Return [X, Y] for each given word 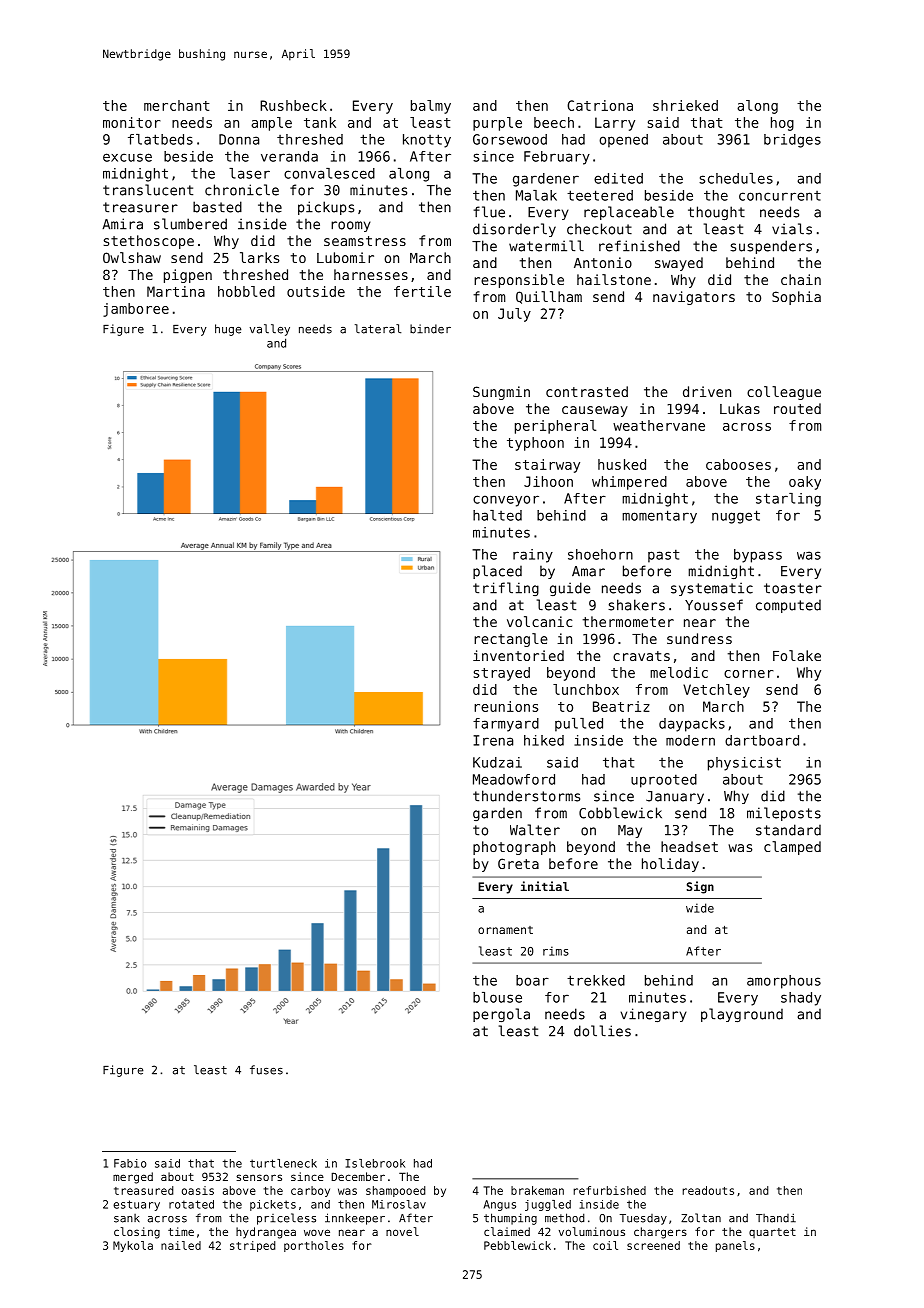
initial [545, 886]
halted [497, 515]
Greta [518, 863]
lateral [378, 329]
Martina [176, 291]
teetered [600, 195]
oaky [805, 483]
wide [700, 908]
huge [228, 330]
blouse [497, 997]
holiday [670, 865]
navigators [694, 298]
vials [792, 229]
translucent [148, 190]
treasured [144, 1190]
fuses [266, 1070]
